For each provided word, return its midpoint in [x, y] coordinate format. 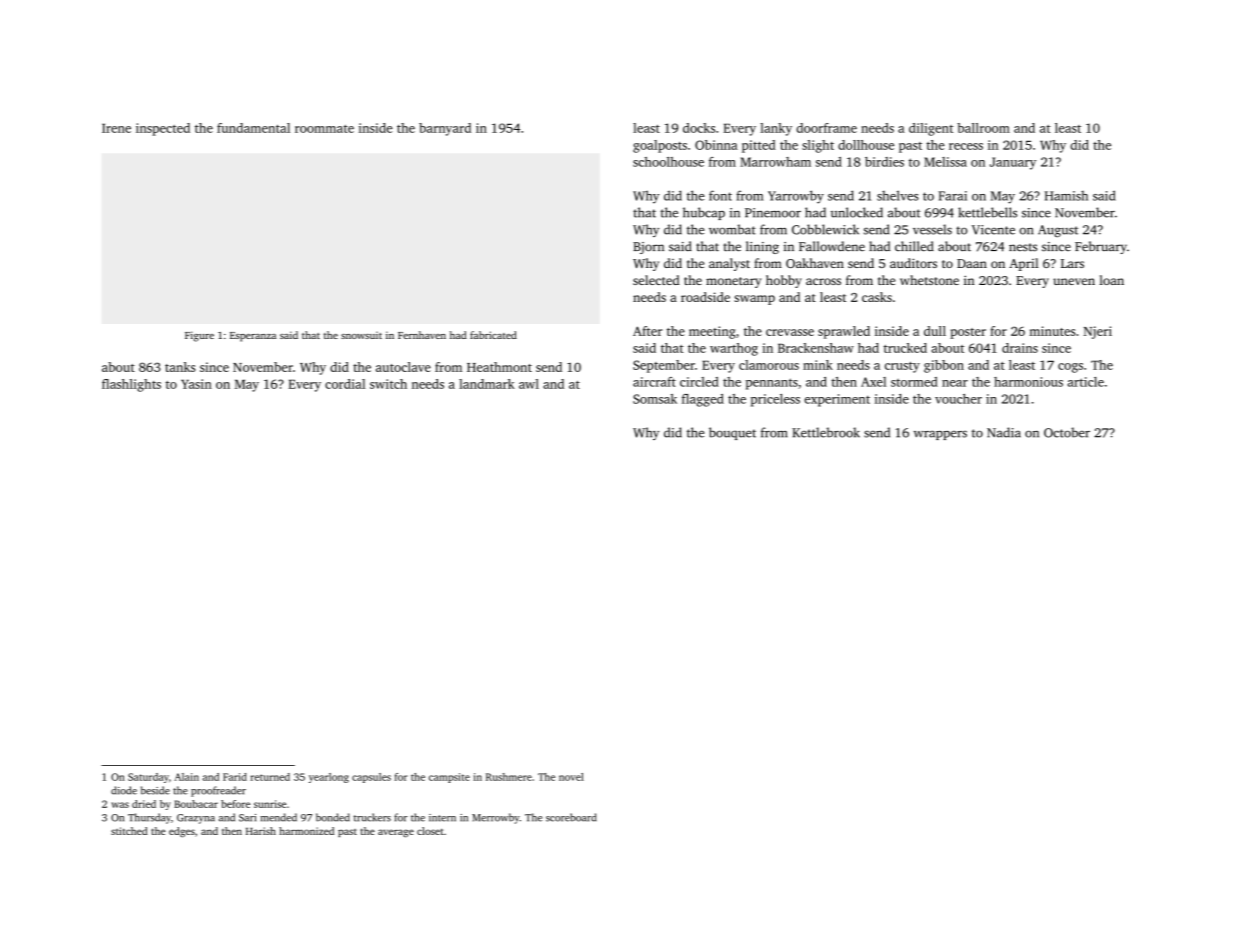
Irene [116, 128]
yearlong [329, 778]
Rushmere [509, 777]
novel [571, 777]
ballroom [983, 128]
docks [699, 128]
